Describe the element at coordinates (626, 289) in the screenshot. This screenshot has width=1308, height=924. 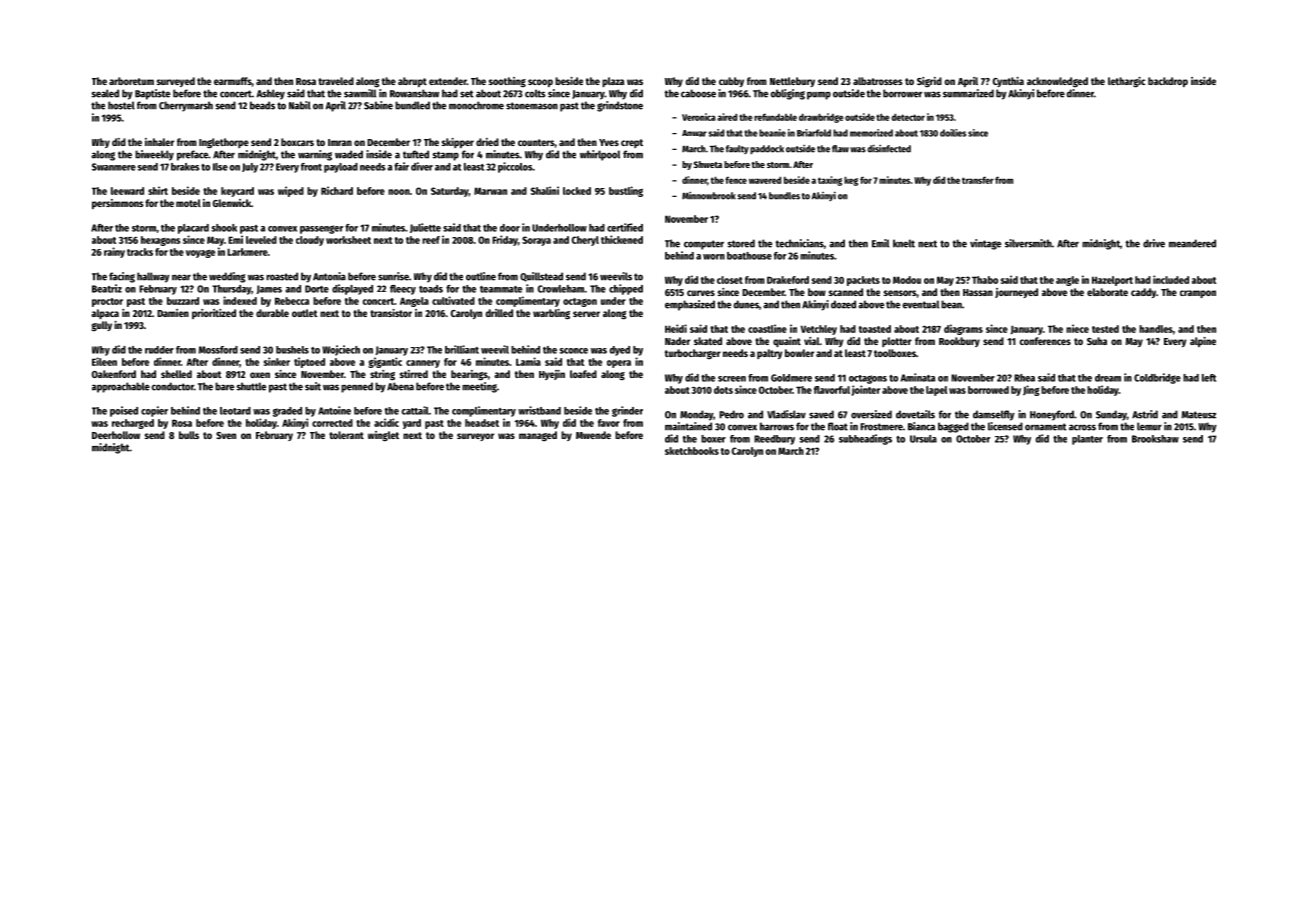
I see `chipped` at that location.
